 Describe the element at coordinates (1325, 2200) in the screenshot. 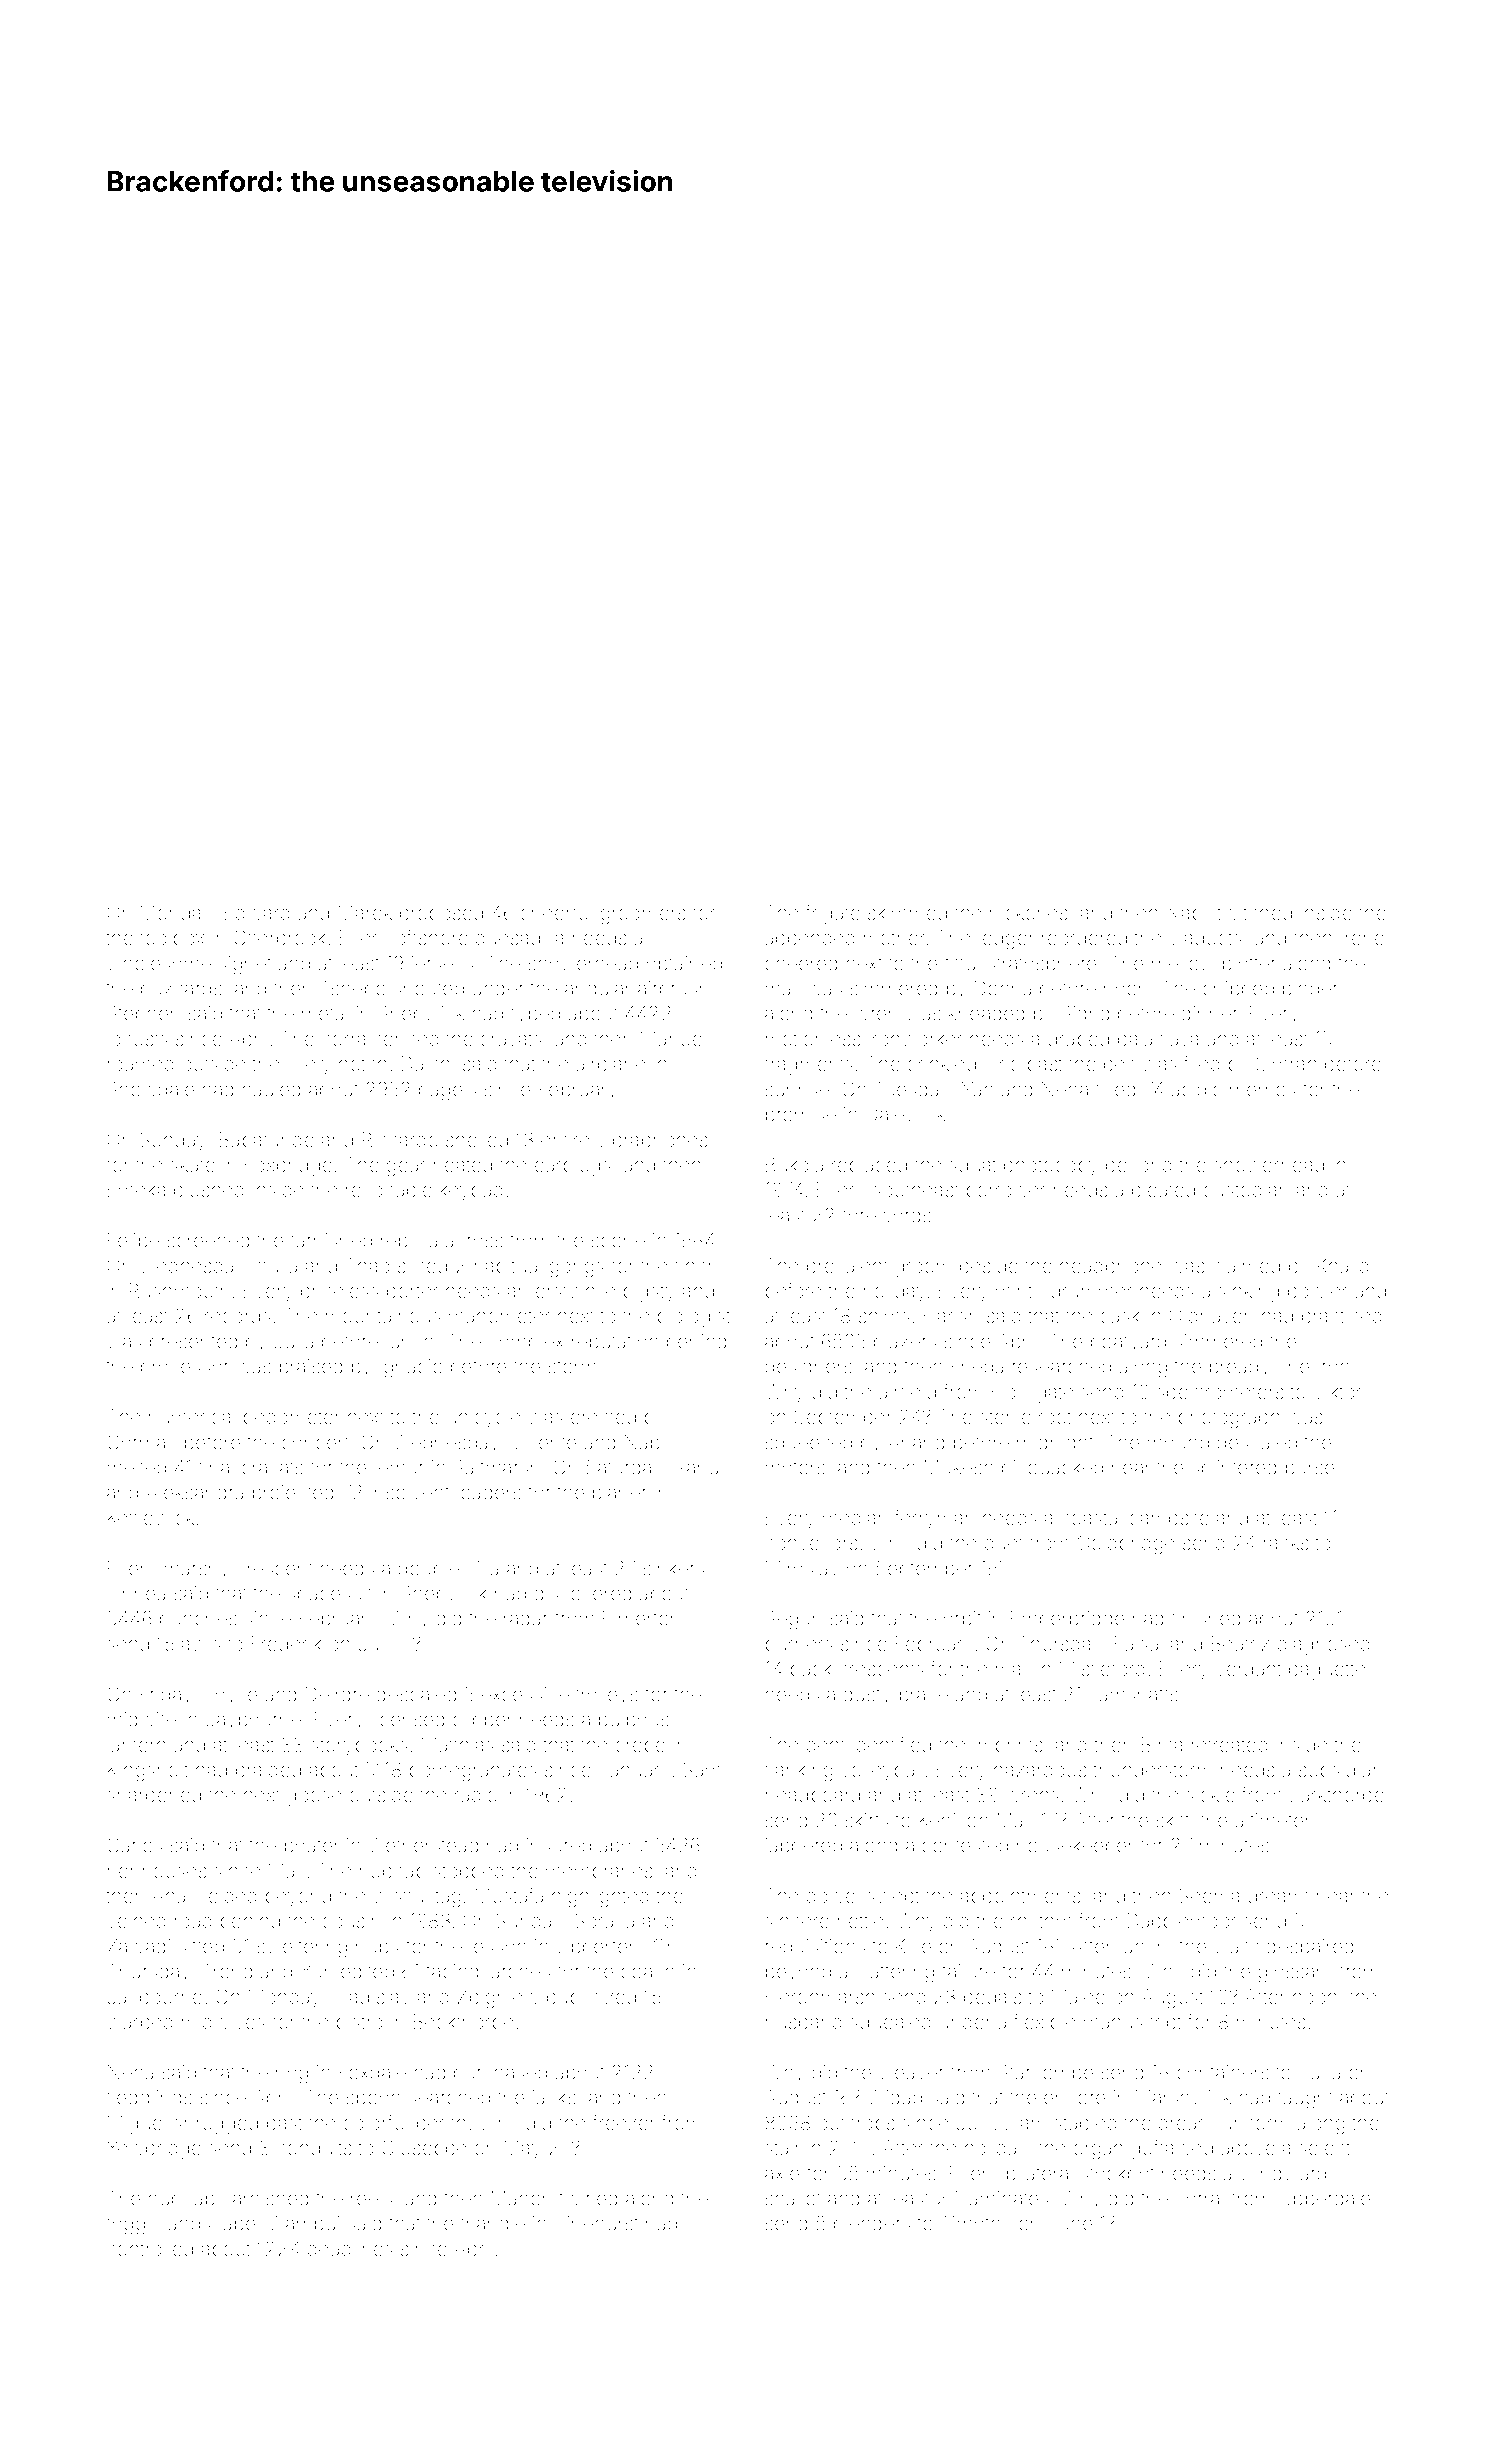

I see `Upperdale` at that location.
